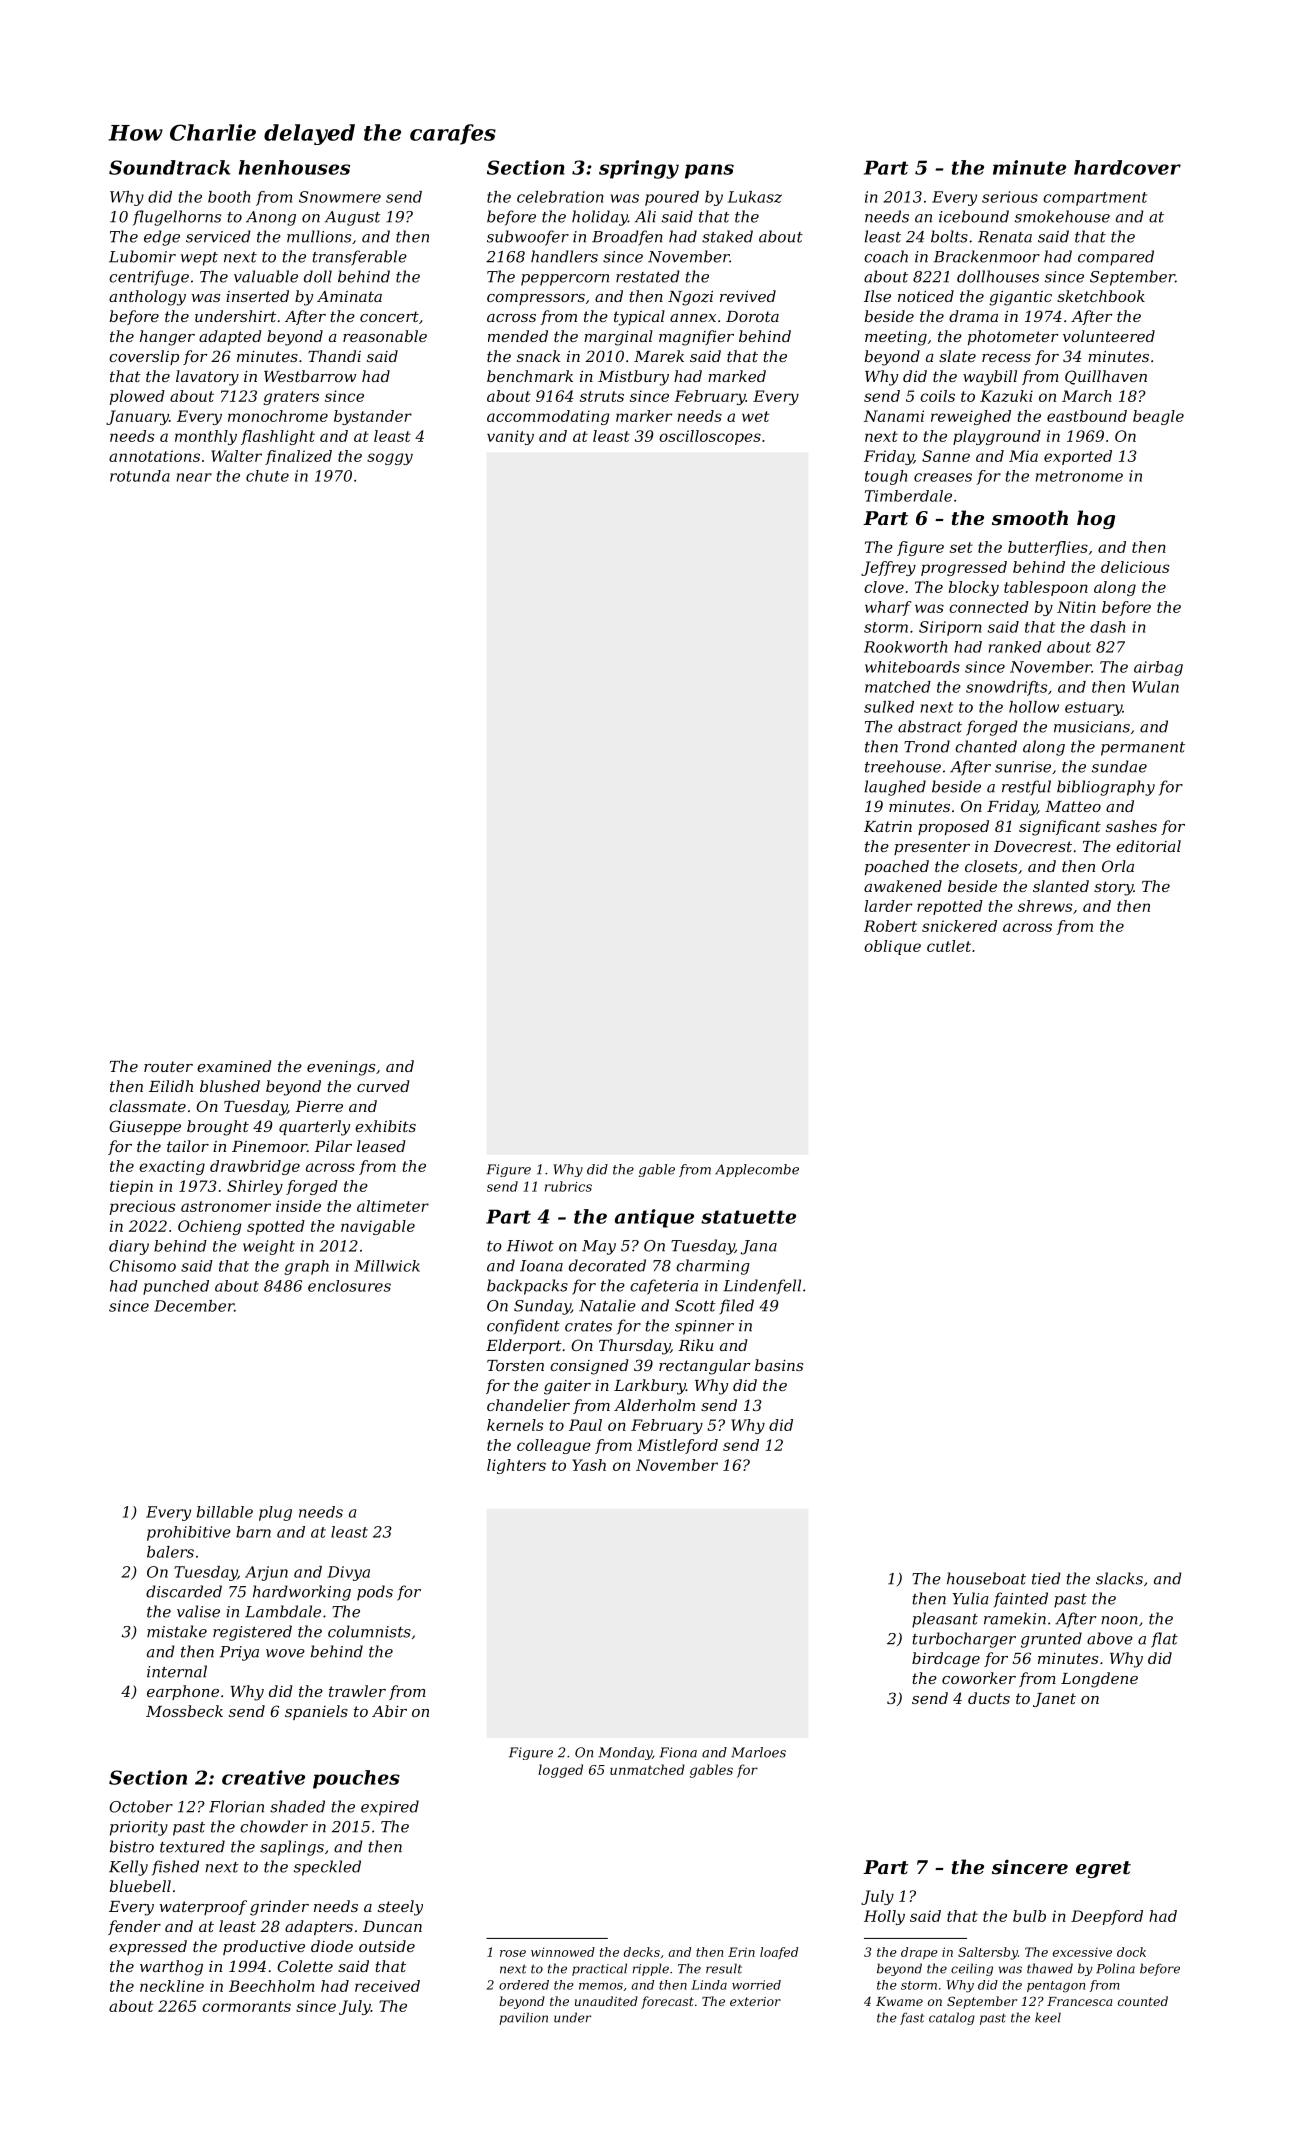  Describe the element at coordinates (1158, 668) in the document. I see `airbag` at that location.
